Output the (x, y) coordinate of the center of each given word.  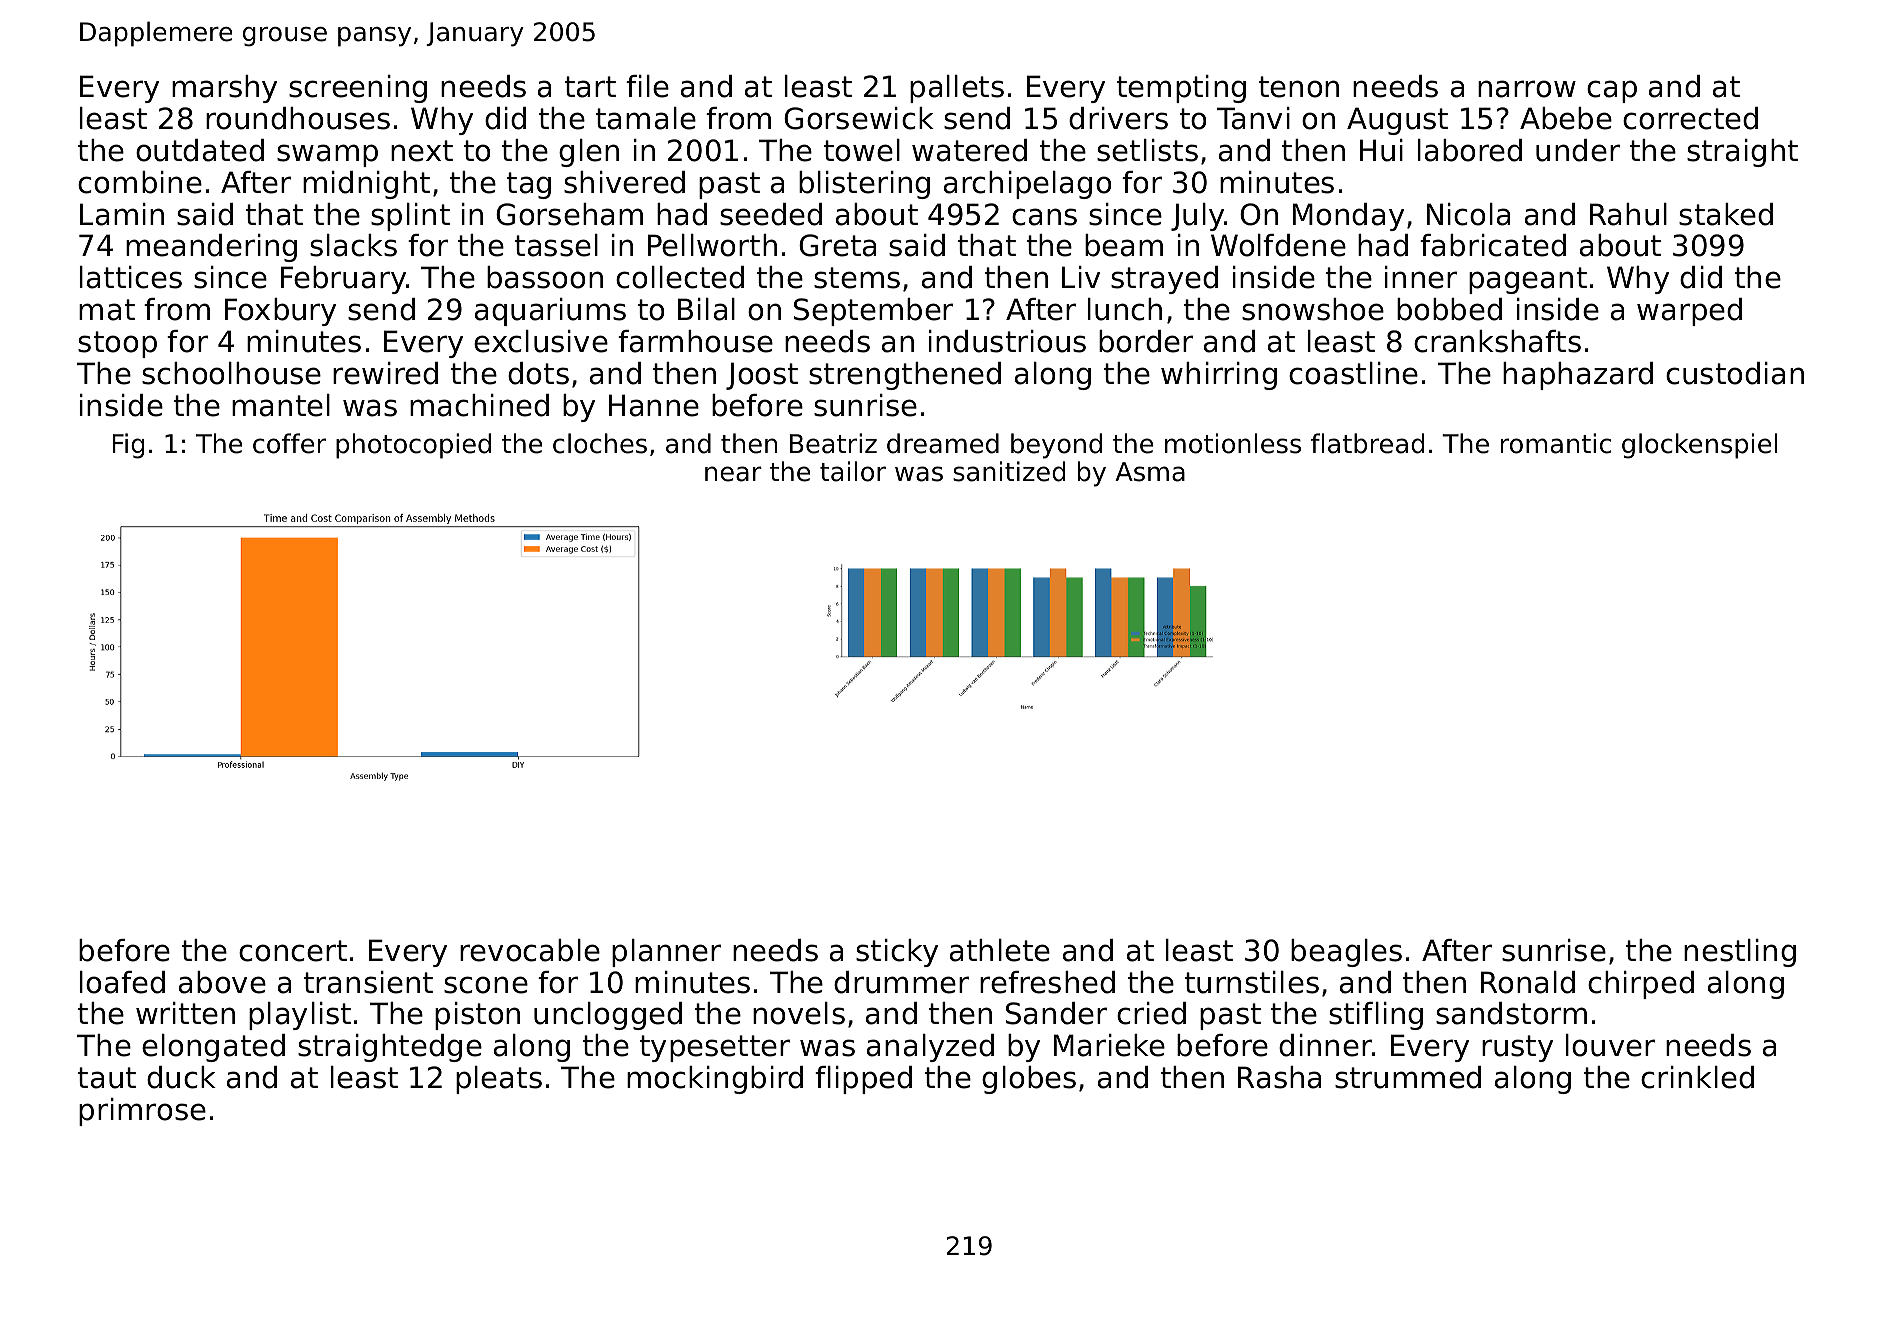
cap (1612, 91)
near (733, 474)
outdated (200, 150)
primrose (142, 1112)
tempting (1181, 89)
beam (1124, 245)
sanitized (1009, 471)
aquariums (550, 312)
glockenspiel (1699, 446)
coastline (1353, 373)
